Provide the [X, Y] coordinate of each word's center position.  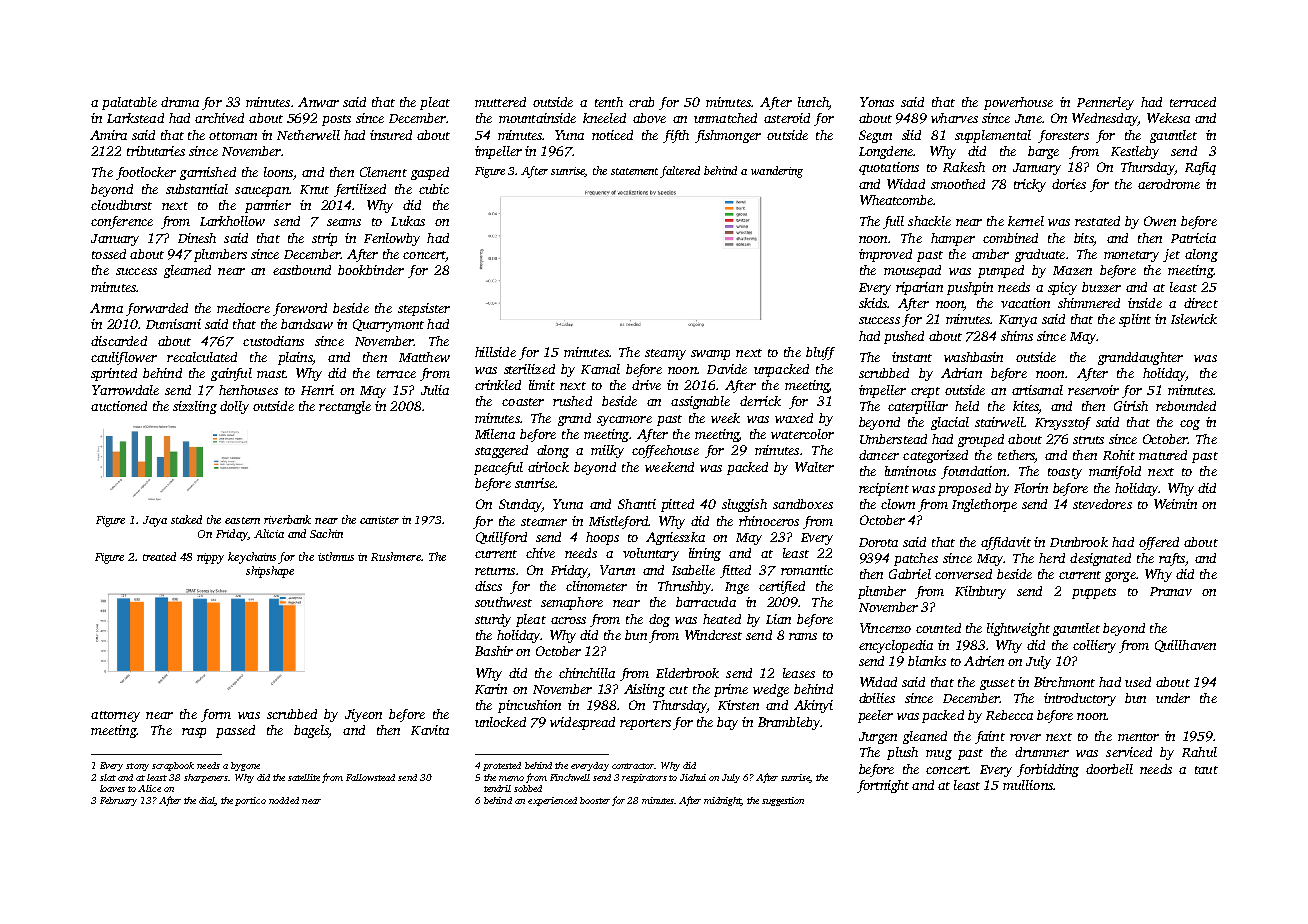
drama [180, 102]
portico [250, 801]
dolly [234, 407]
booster [595, 800]
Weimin [1175, 504]
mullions [1028, 785]
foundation [973, 472]
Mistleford [618, 522]
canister [379, 520]
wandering [777, 172]
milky [607, 451]
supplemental [993, 136]
